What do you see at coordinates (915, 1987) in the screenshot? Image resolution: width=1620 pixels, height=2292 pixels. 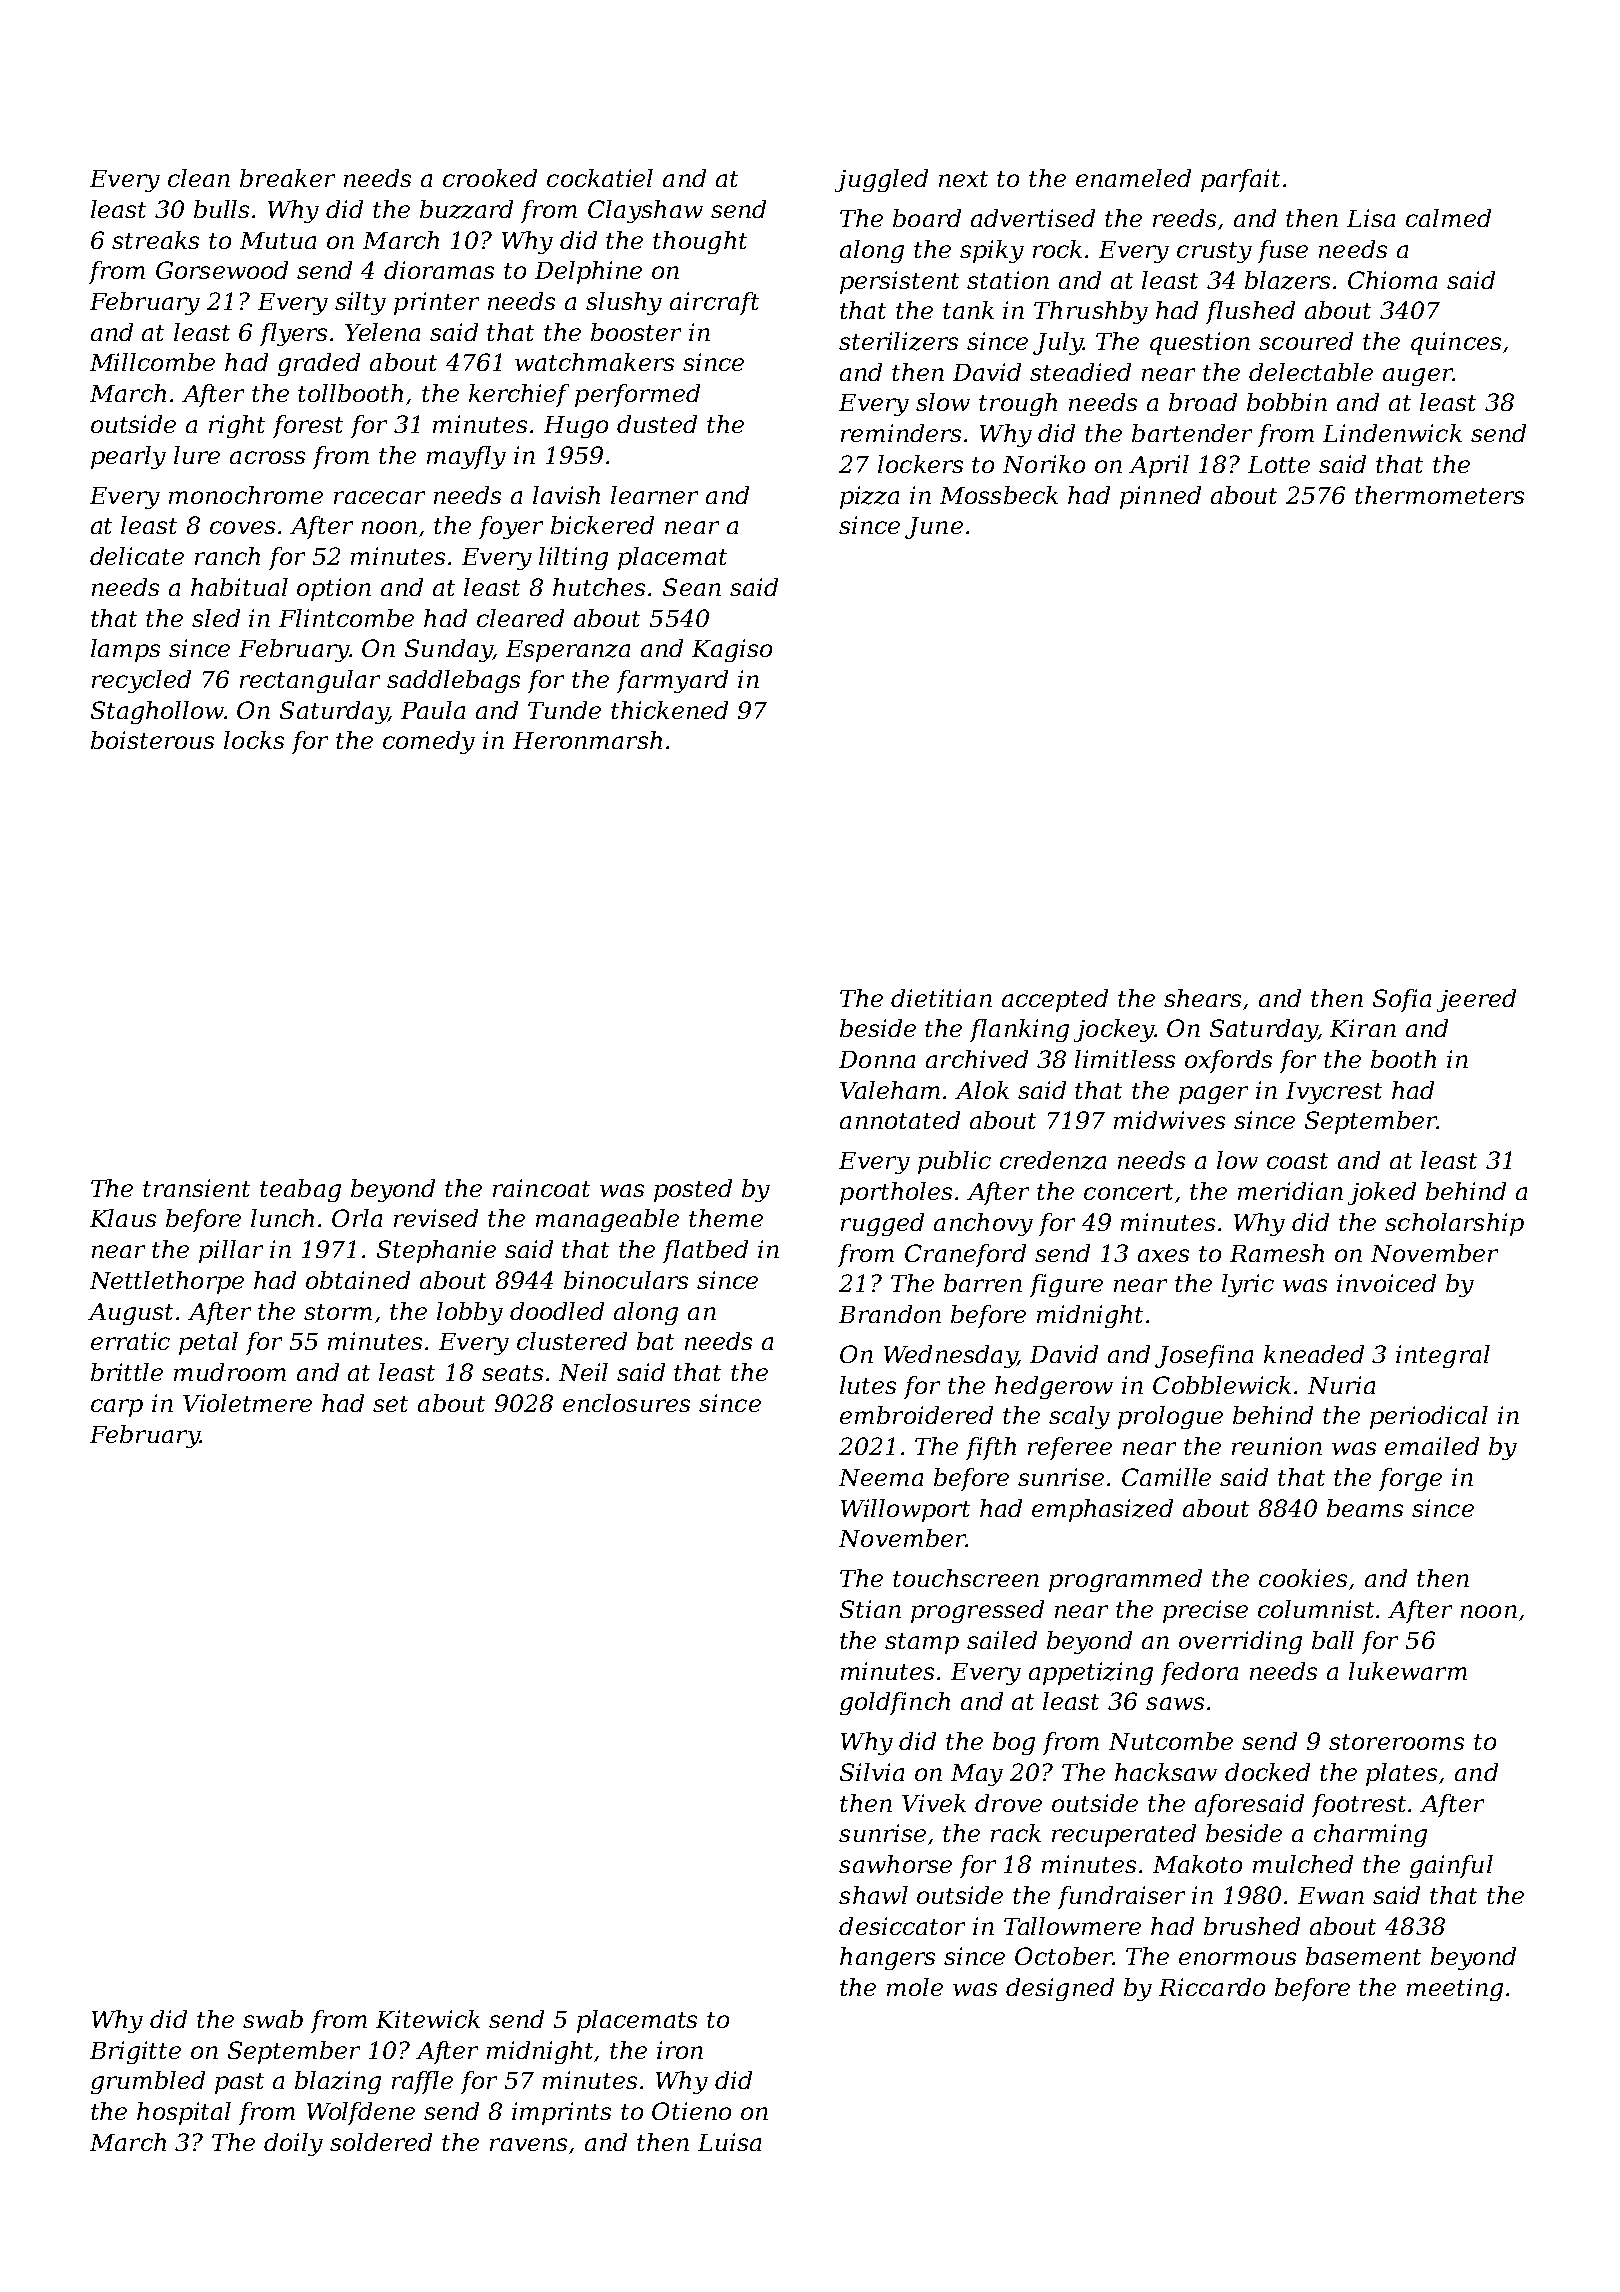 I see `mole` at bounding box center [915, 1987].
